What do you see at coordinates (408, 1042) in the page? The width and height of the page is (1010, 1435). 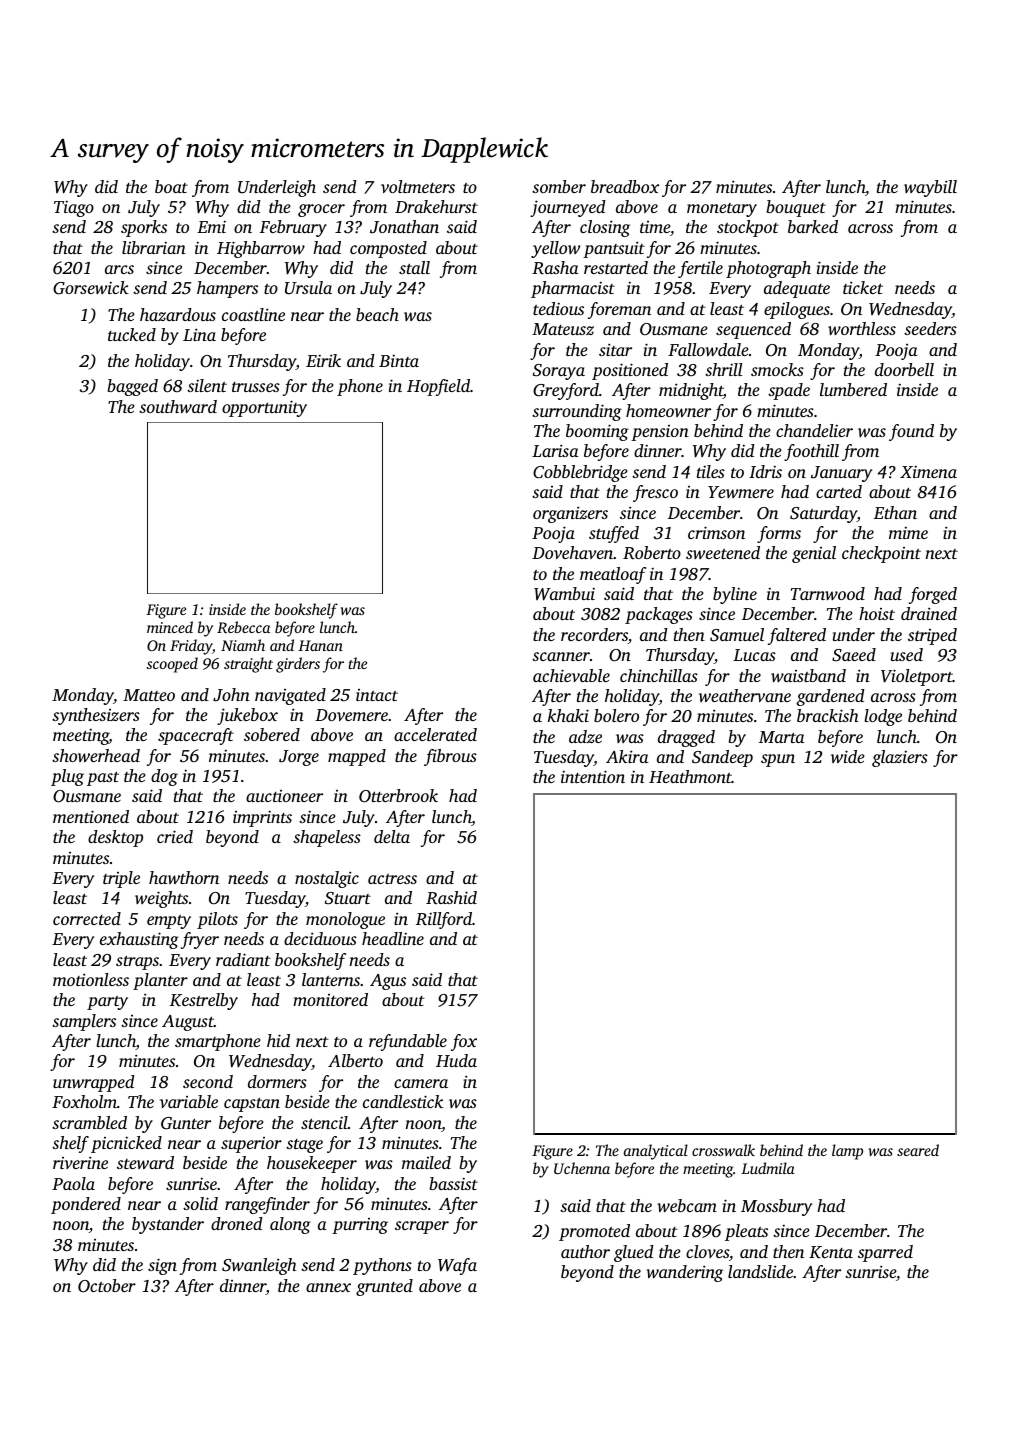 I see `refundable` at bounding box center [408, 1042].
